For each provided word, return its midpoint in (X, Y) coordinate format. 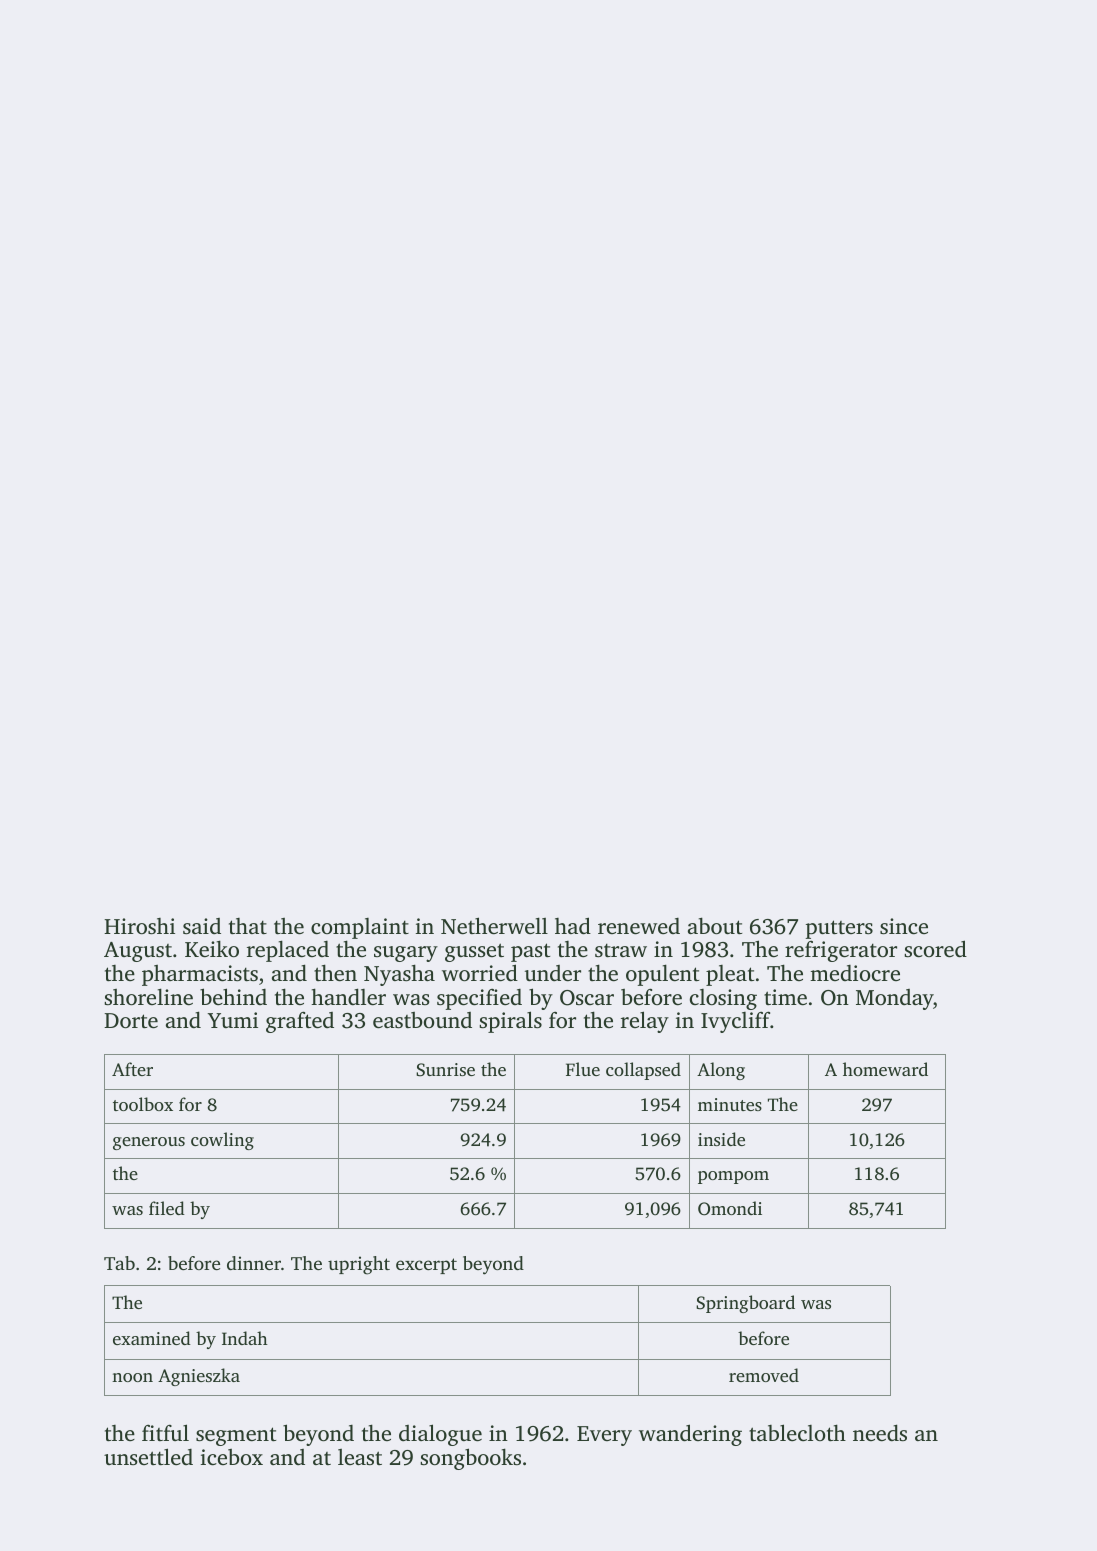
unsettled (148, 1456)
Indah (245, 1338)
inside (721, 1139)
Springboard (745, 1304)
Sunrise (445, 1070)
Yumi (233, 1020)
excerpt (426, 1266)
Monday (894, 999)
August (138, 952)
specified (479, 999)
